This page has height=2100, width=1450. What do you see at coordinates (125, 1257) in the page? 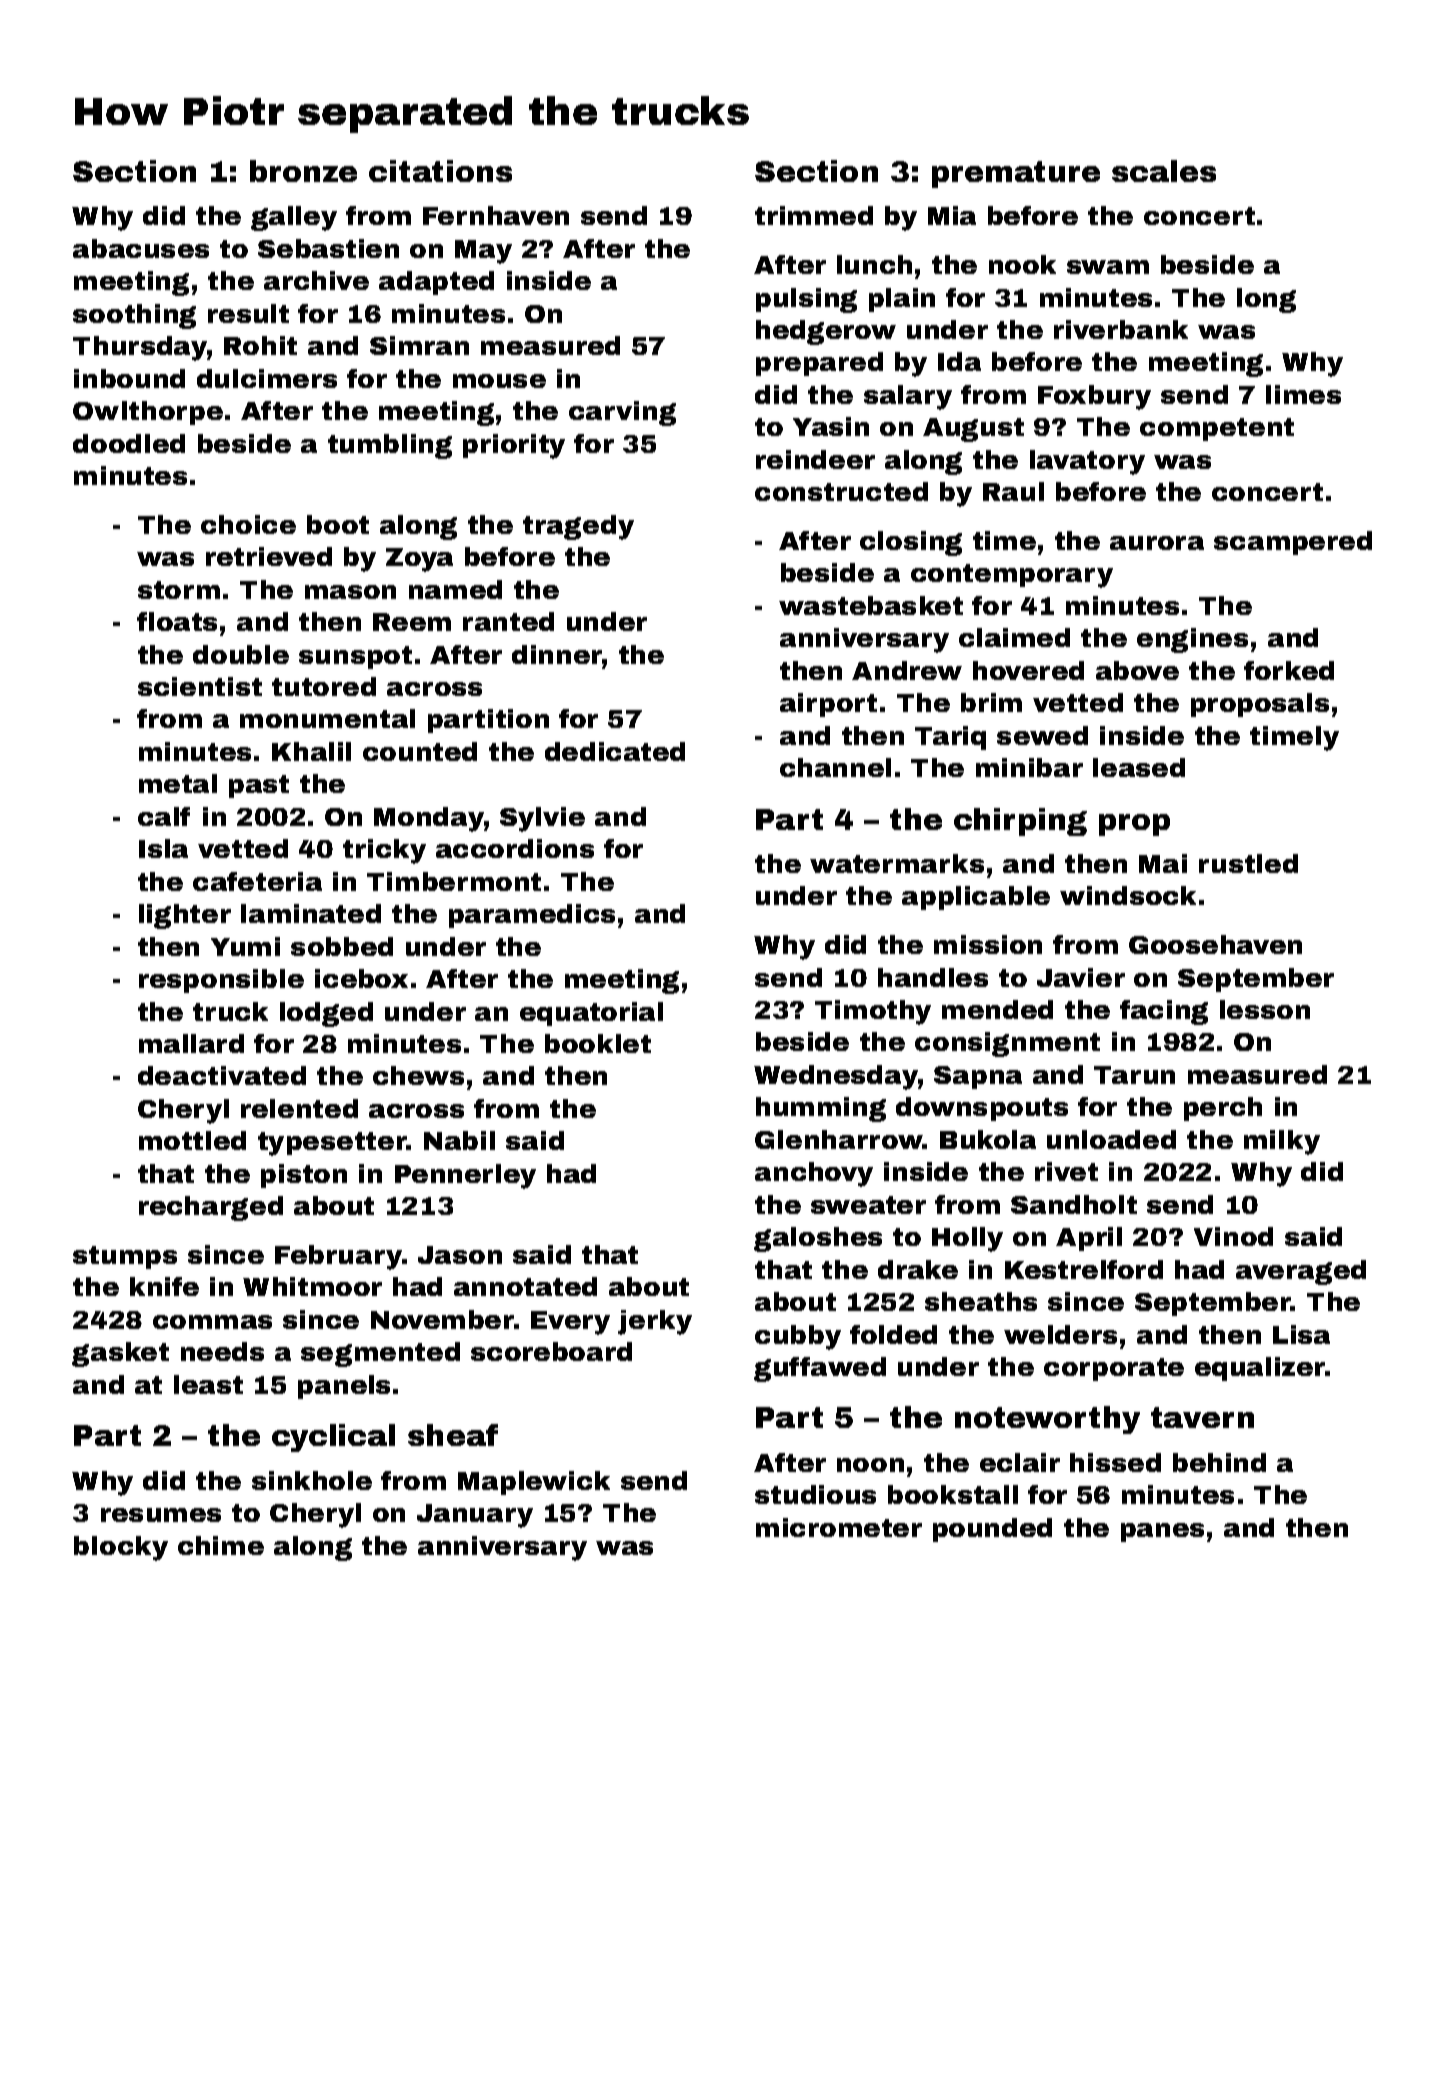
I see `stumps` at bounding box center [125, 1257].
